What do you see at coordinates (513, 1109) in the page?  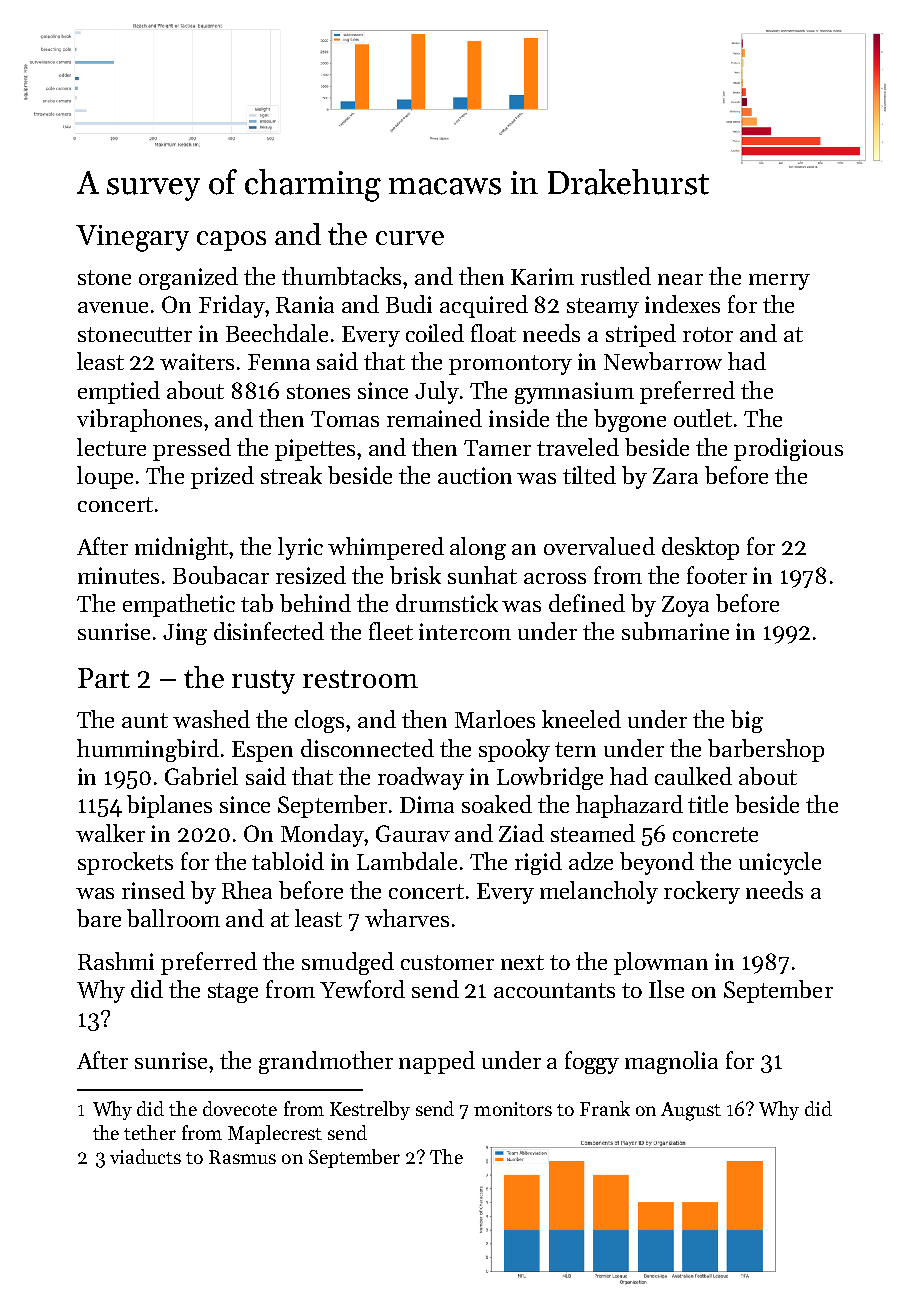 I see `monitors` at bounding box center [513, 1109].
